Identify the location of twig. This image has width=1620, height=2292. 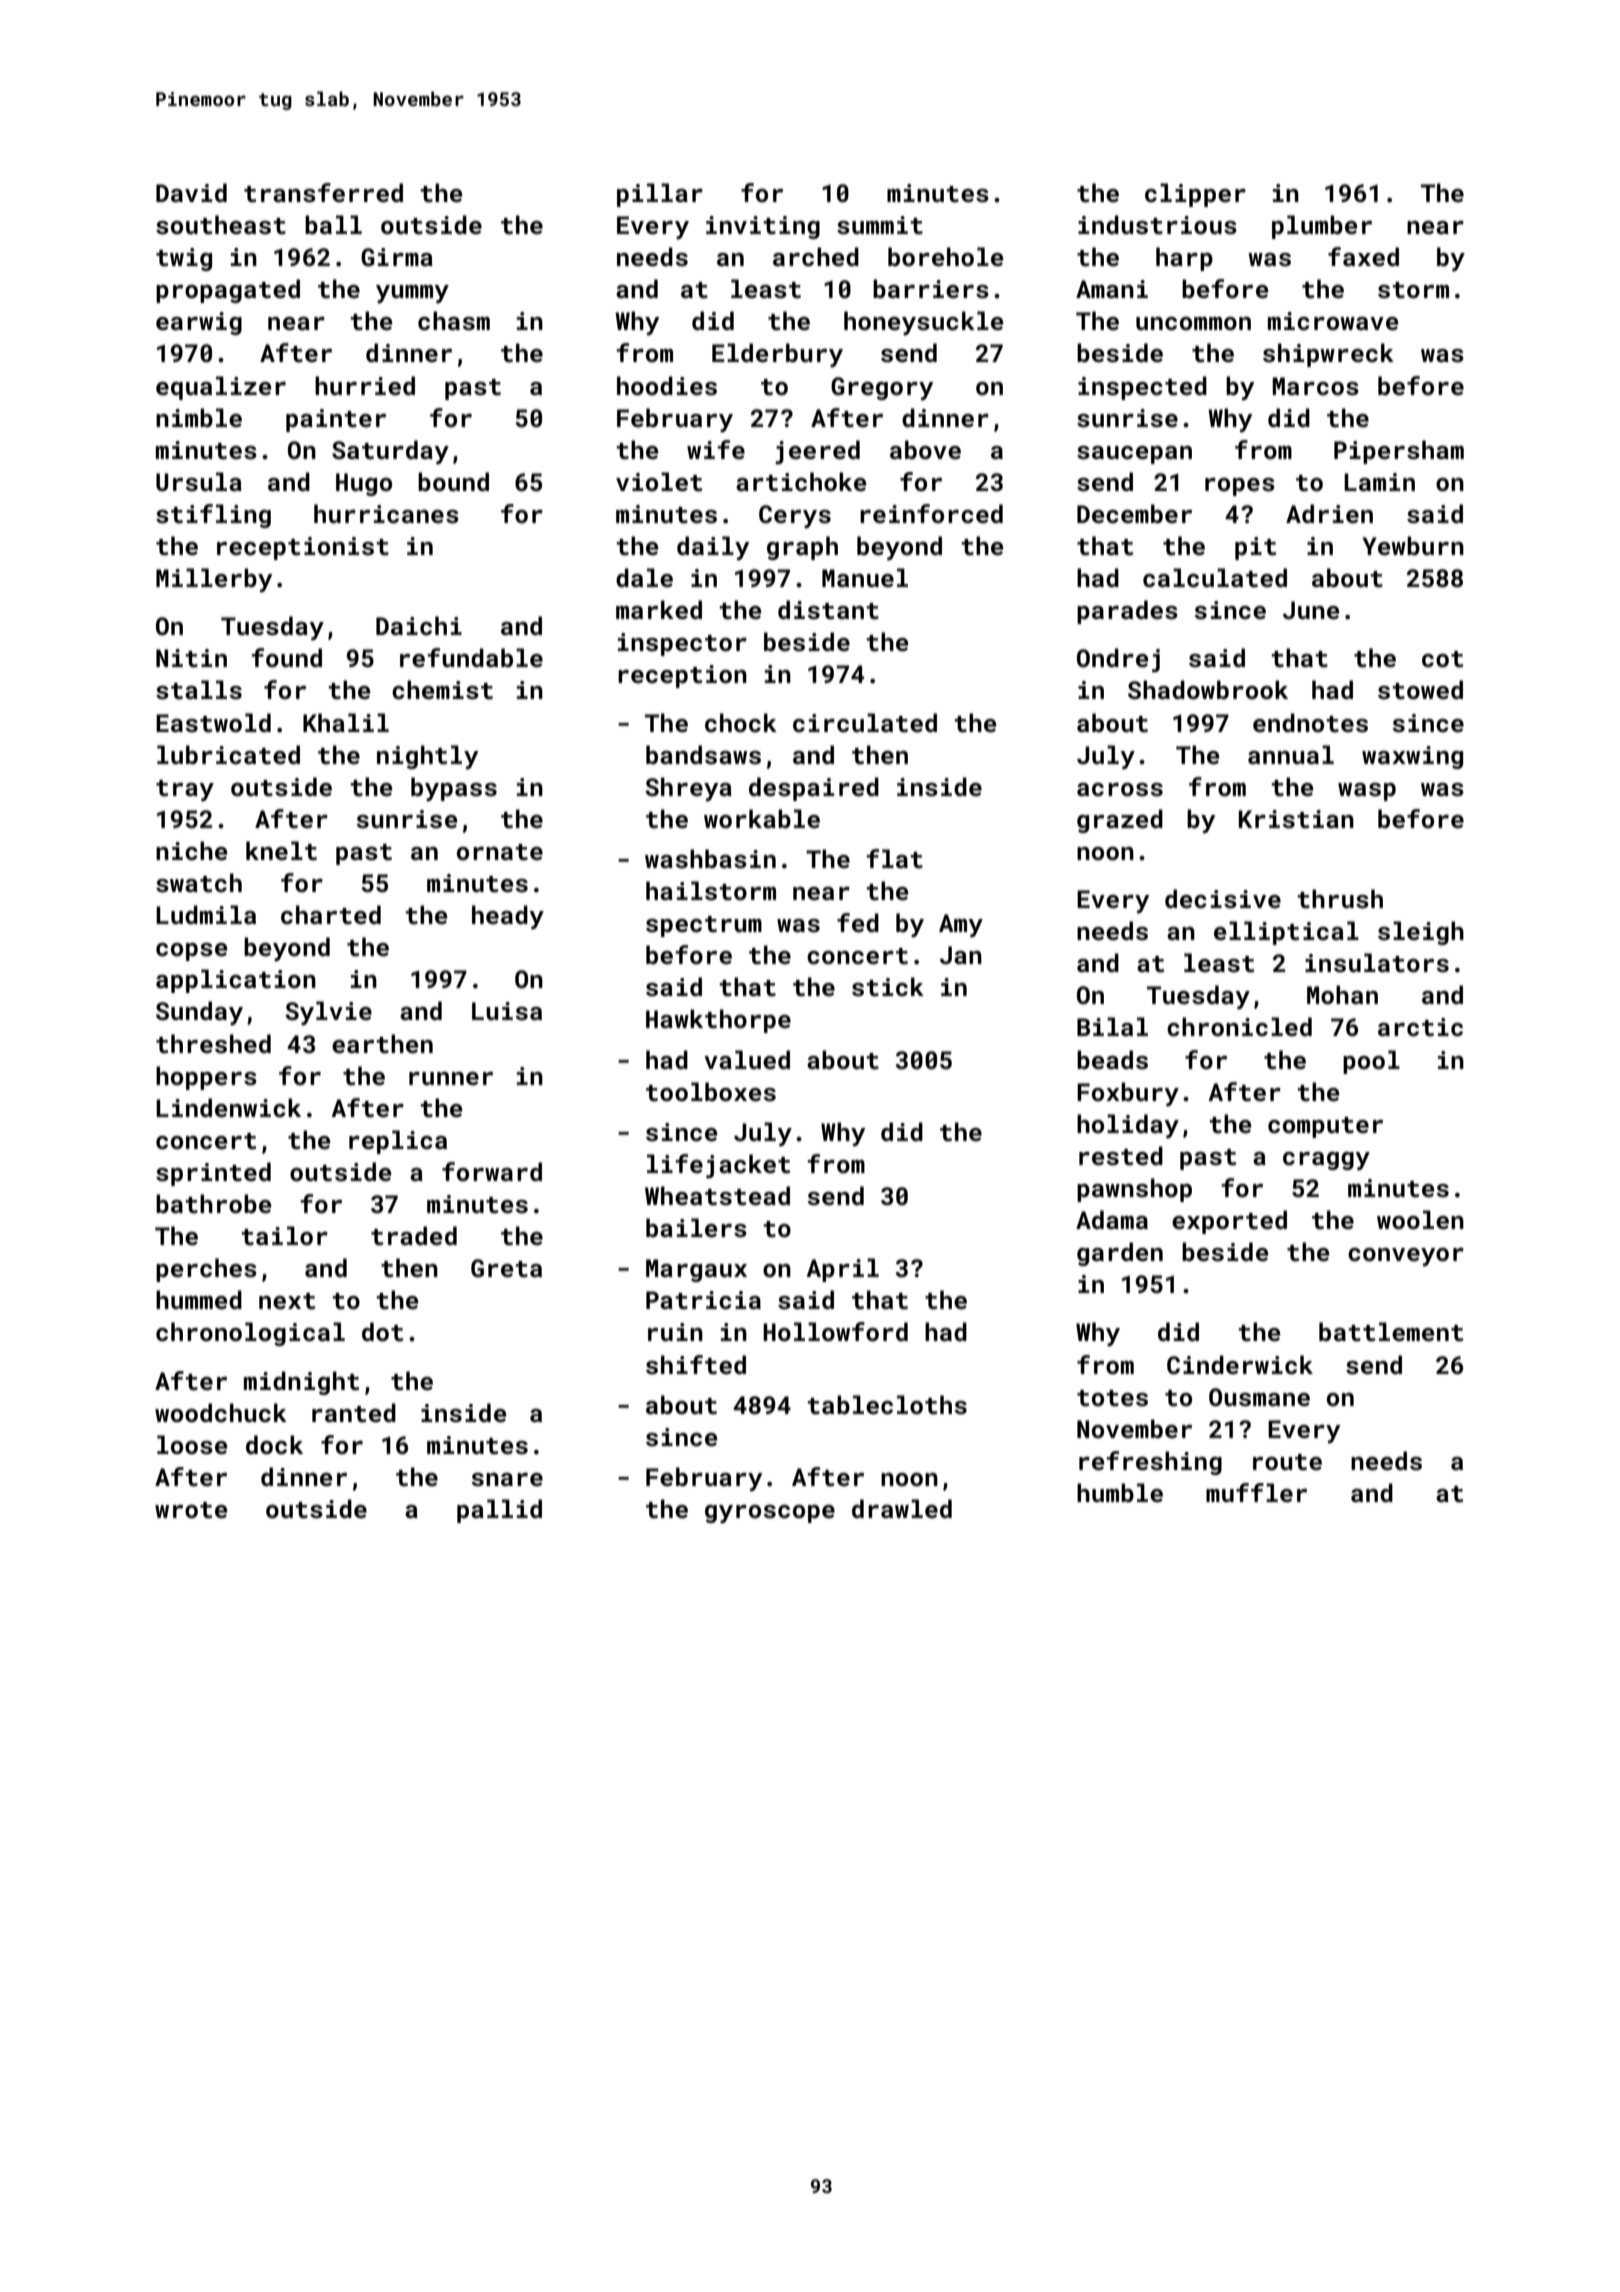
(184, 259).
